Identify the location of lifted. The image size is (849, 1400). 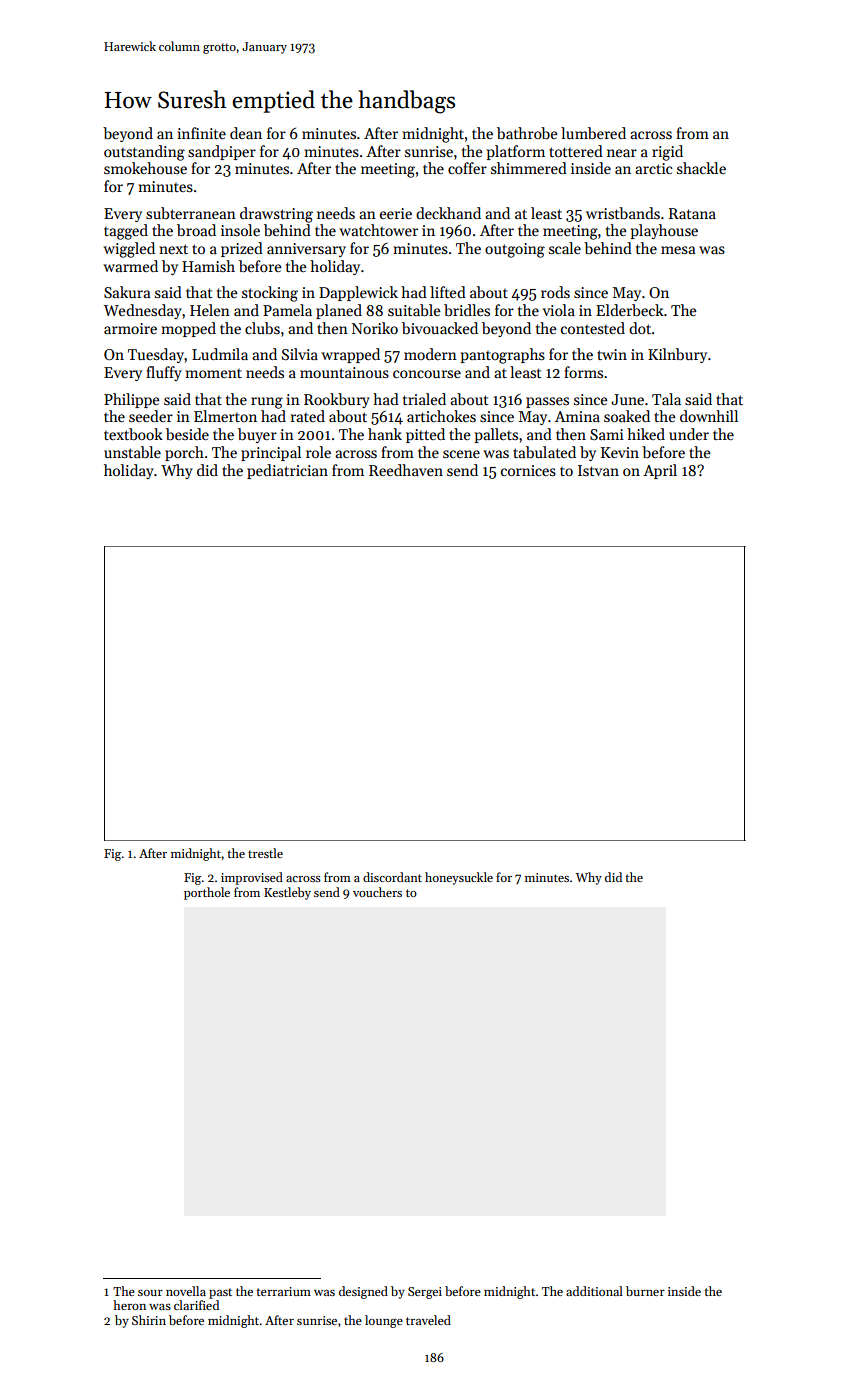
(448, 292).
